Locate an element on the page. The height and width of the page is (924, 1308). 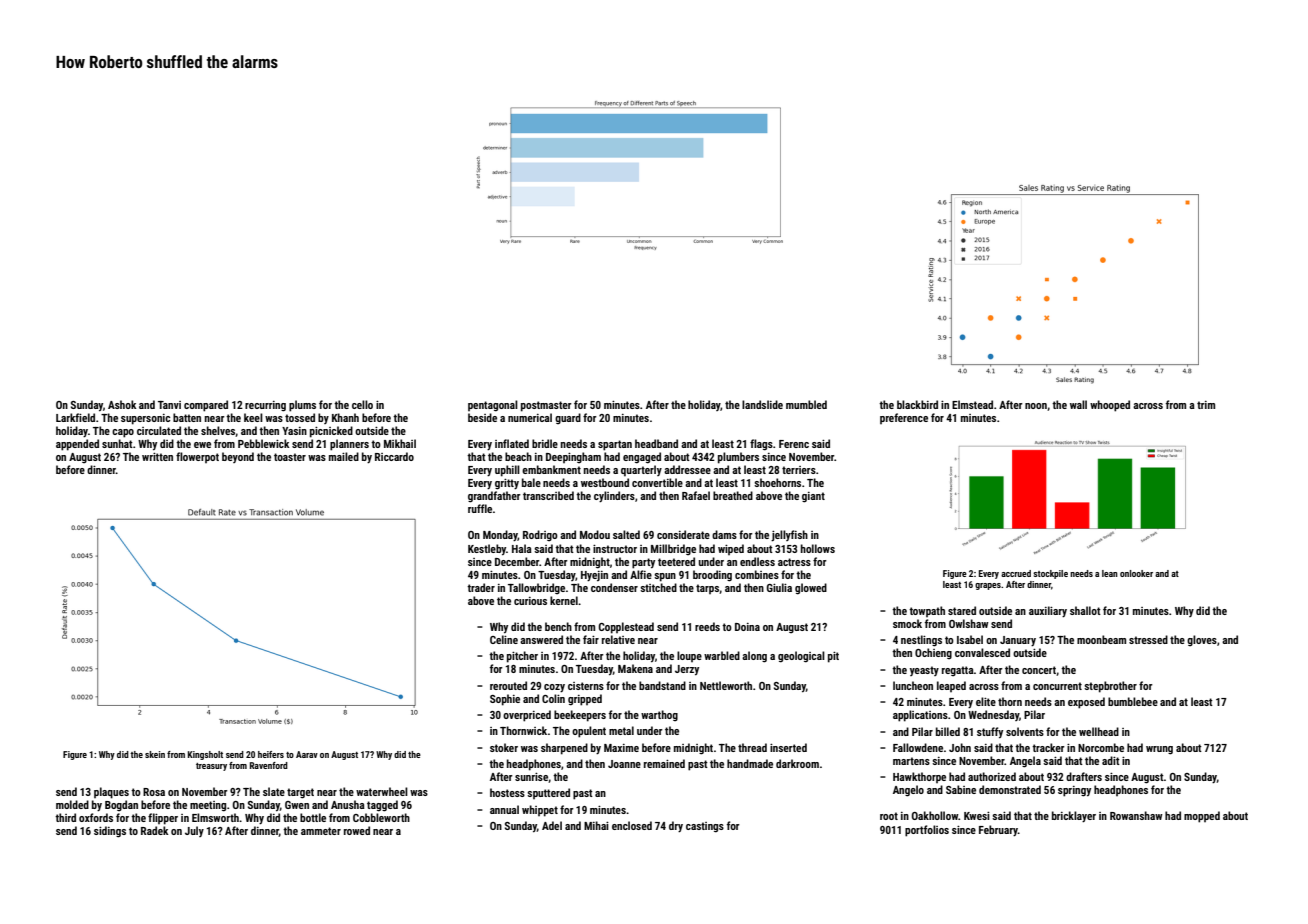
portfolios is located at coordinates (927, 831).
